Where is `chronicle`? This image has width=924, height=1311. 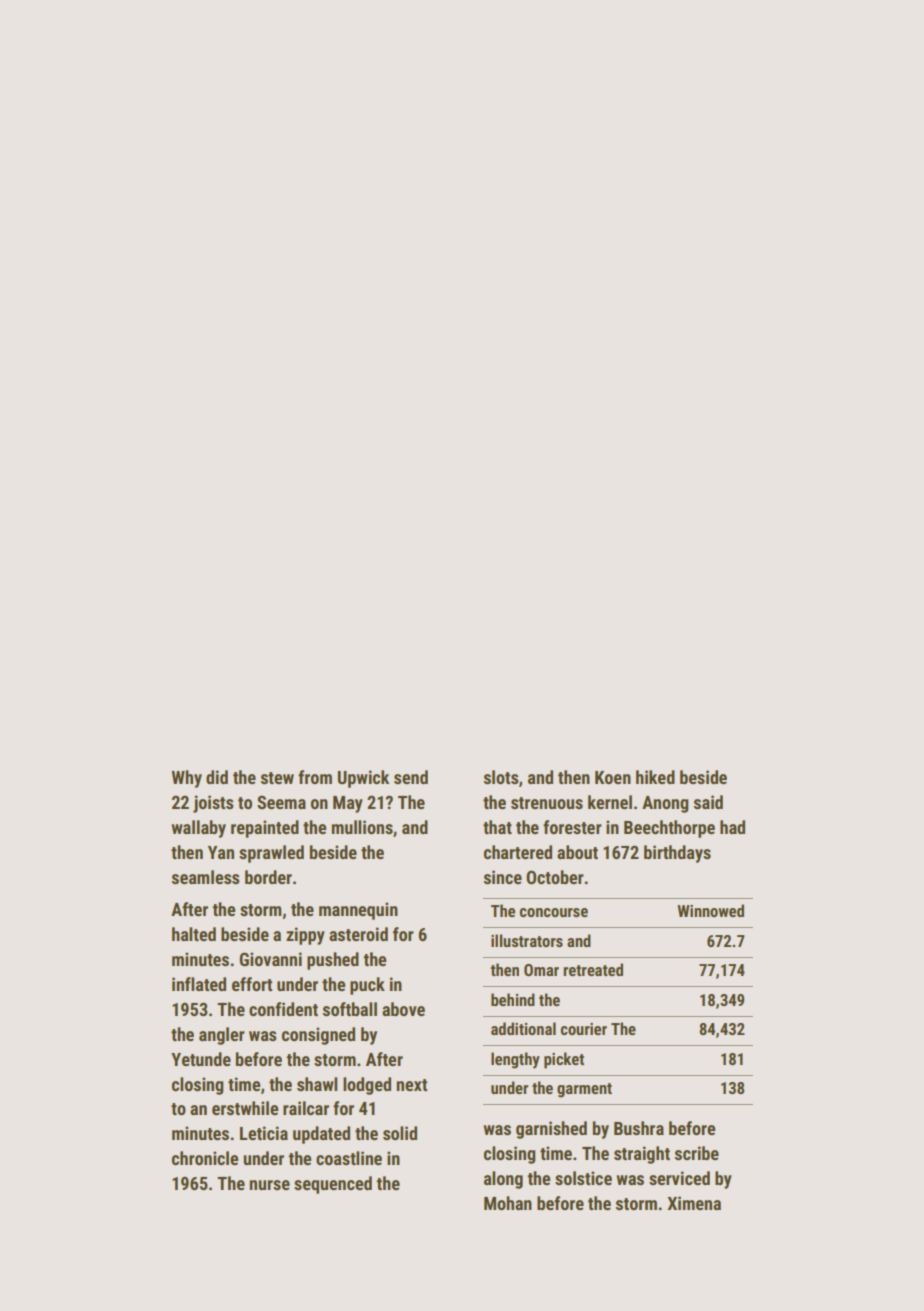 chronicle is located at coordinates (205, 1158).
